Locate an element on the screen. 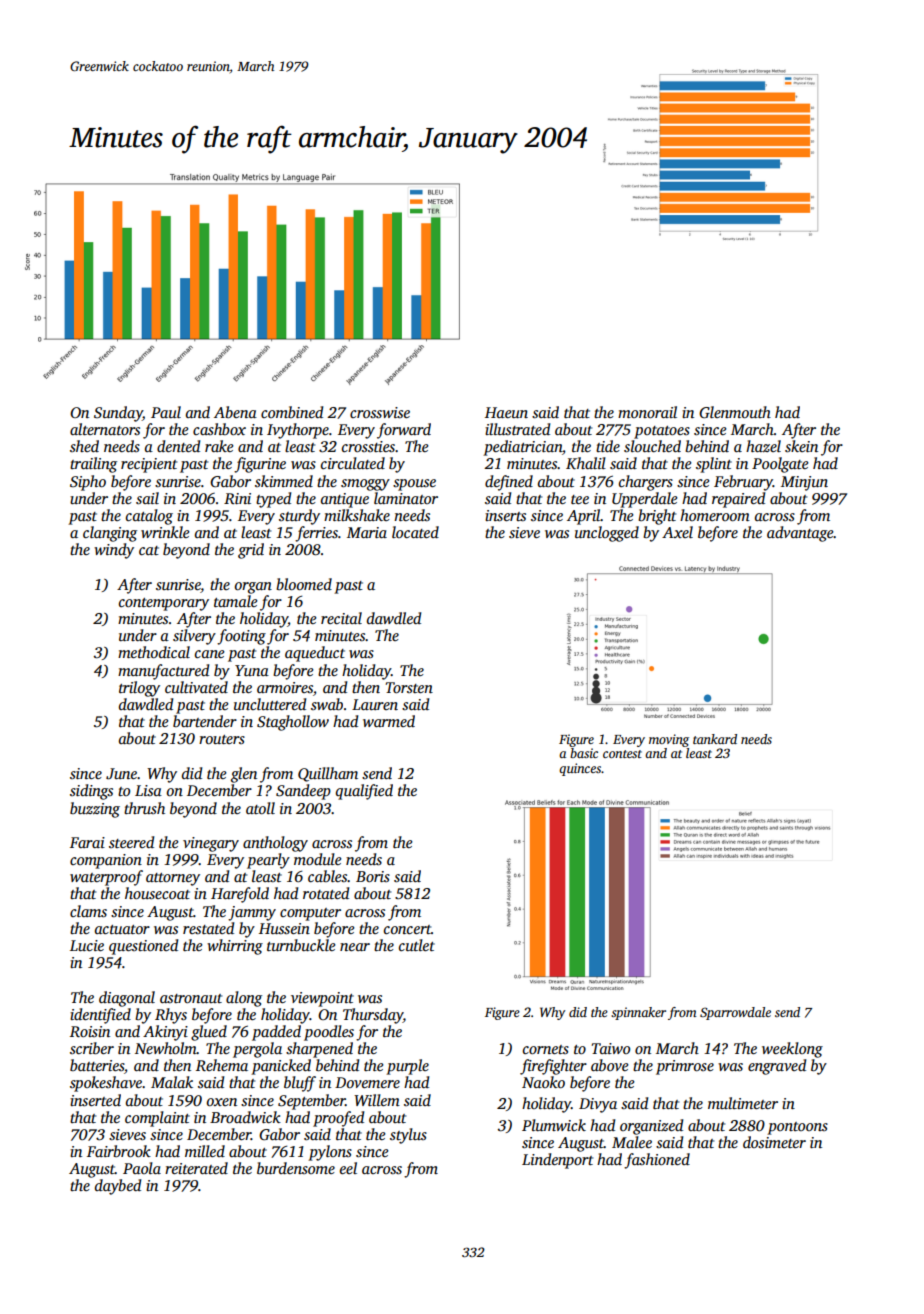  unclogged is located at coordinates (607, 534).
